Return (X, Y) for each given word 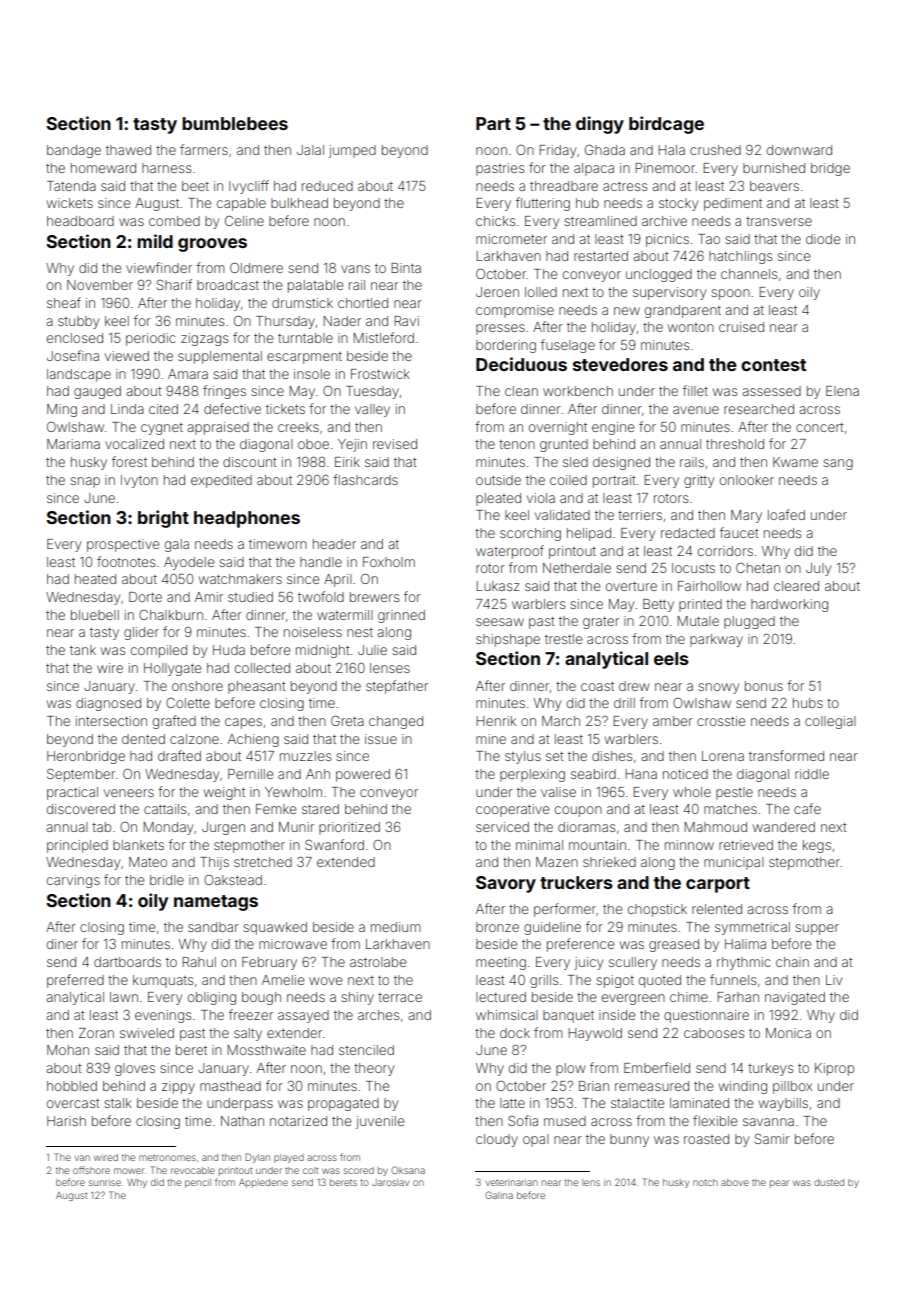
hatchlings (740, 257)
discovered (81, 809)
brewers (374, 597)
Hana (641, 774)
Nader (342, 321)
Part (493, 123)
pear (779, 1184)
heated (95, 579)
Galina (499, 1195)
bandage (74, 151)
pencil (198, 1183)
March (561, 721)
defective (232, 408)
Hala (671, 150)
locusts (693, 568)
